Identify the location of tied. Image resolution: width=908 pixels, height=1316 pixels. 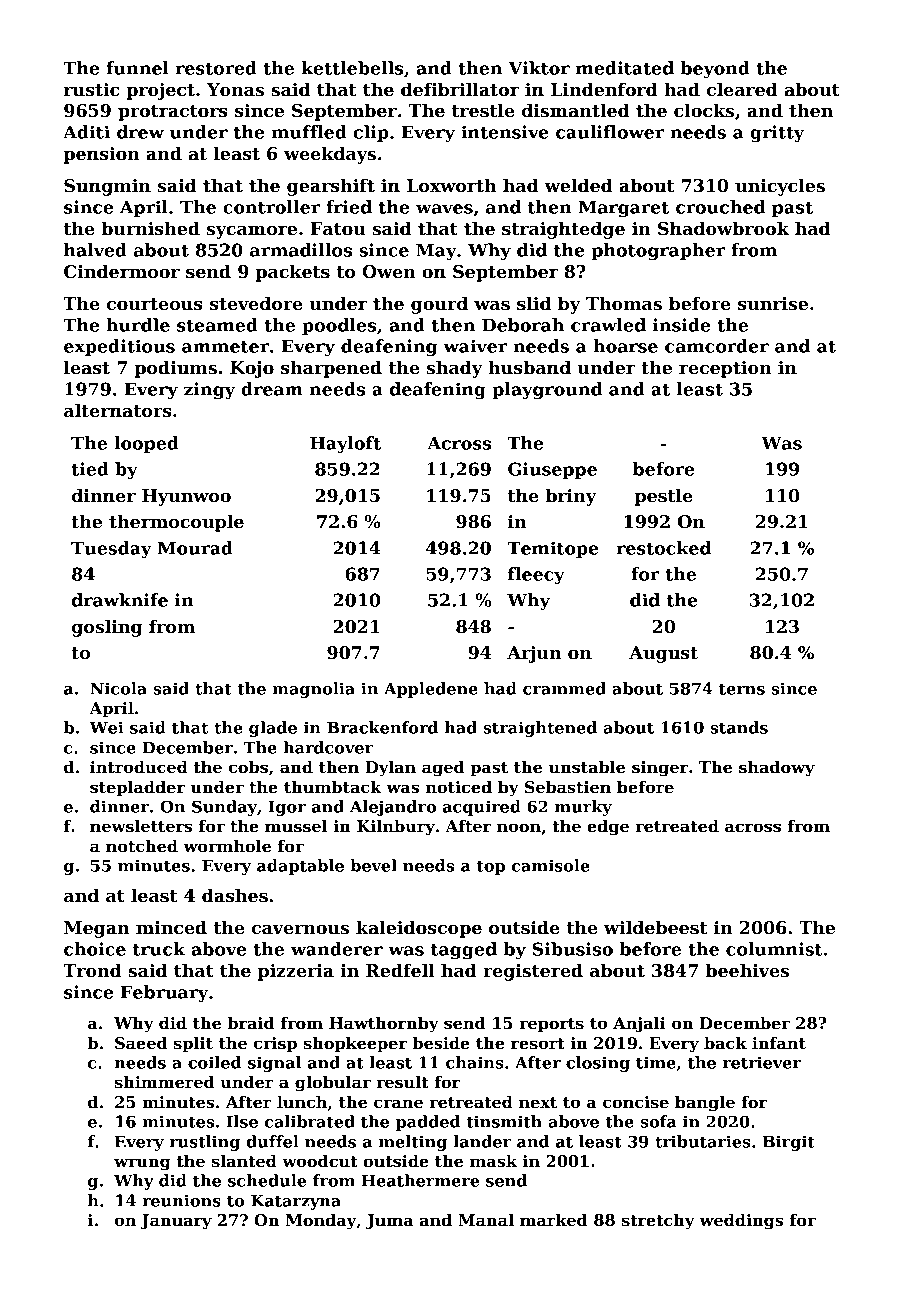
(90, 469).
